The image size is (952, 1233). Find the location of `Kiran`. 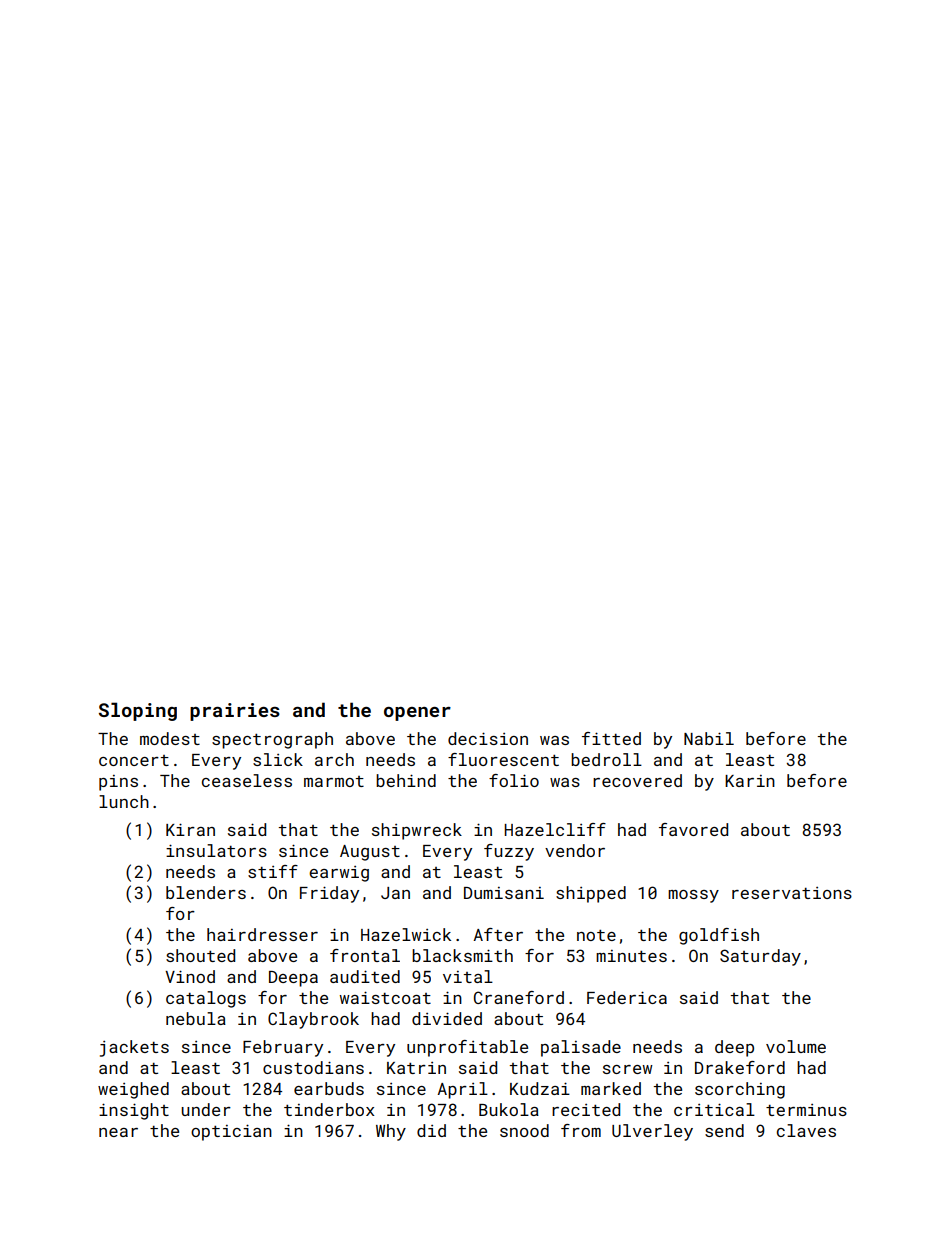

Kiran is located at coordinates (190, 829).
